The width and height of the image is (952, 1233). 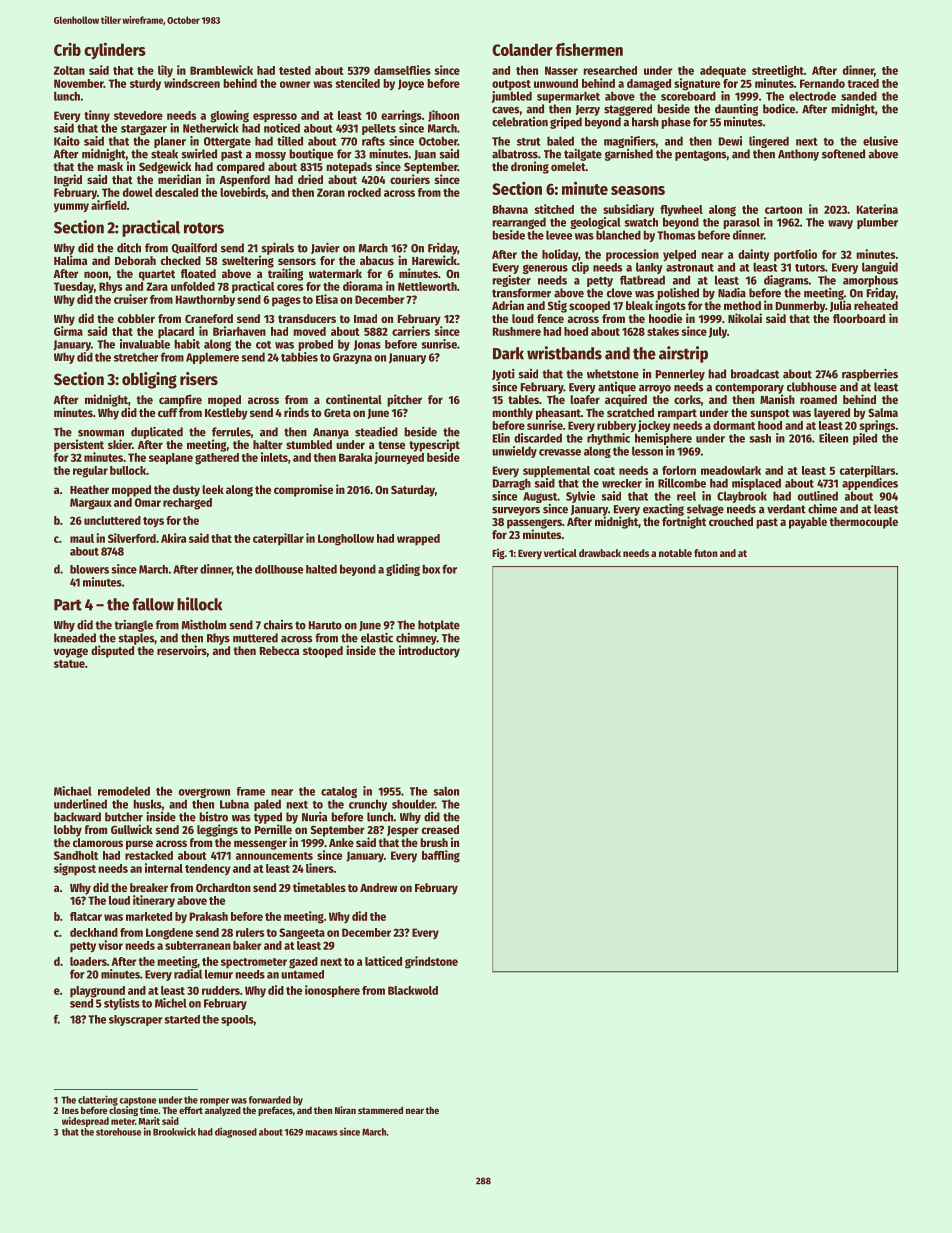 I want to click on reheated, so click(x=876, y=305).
